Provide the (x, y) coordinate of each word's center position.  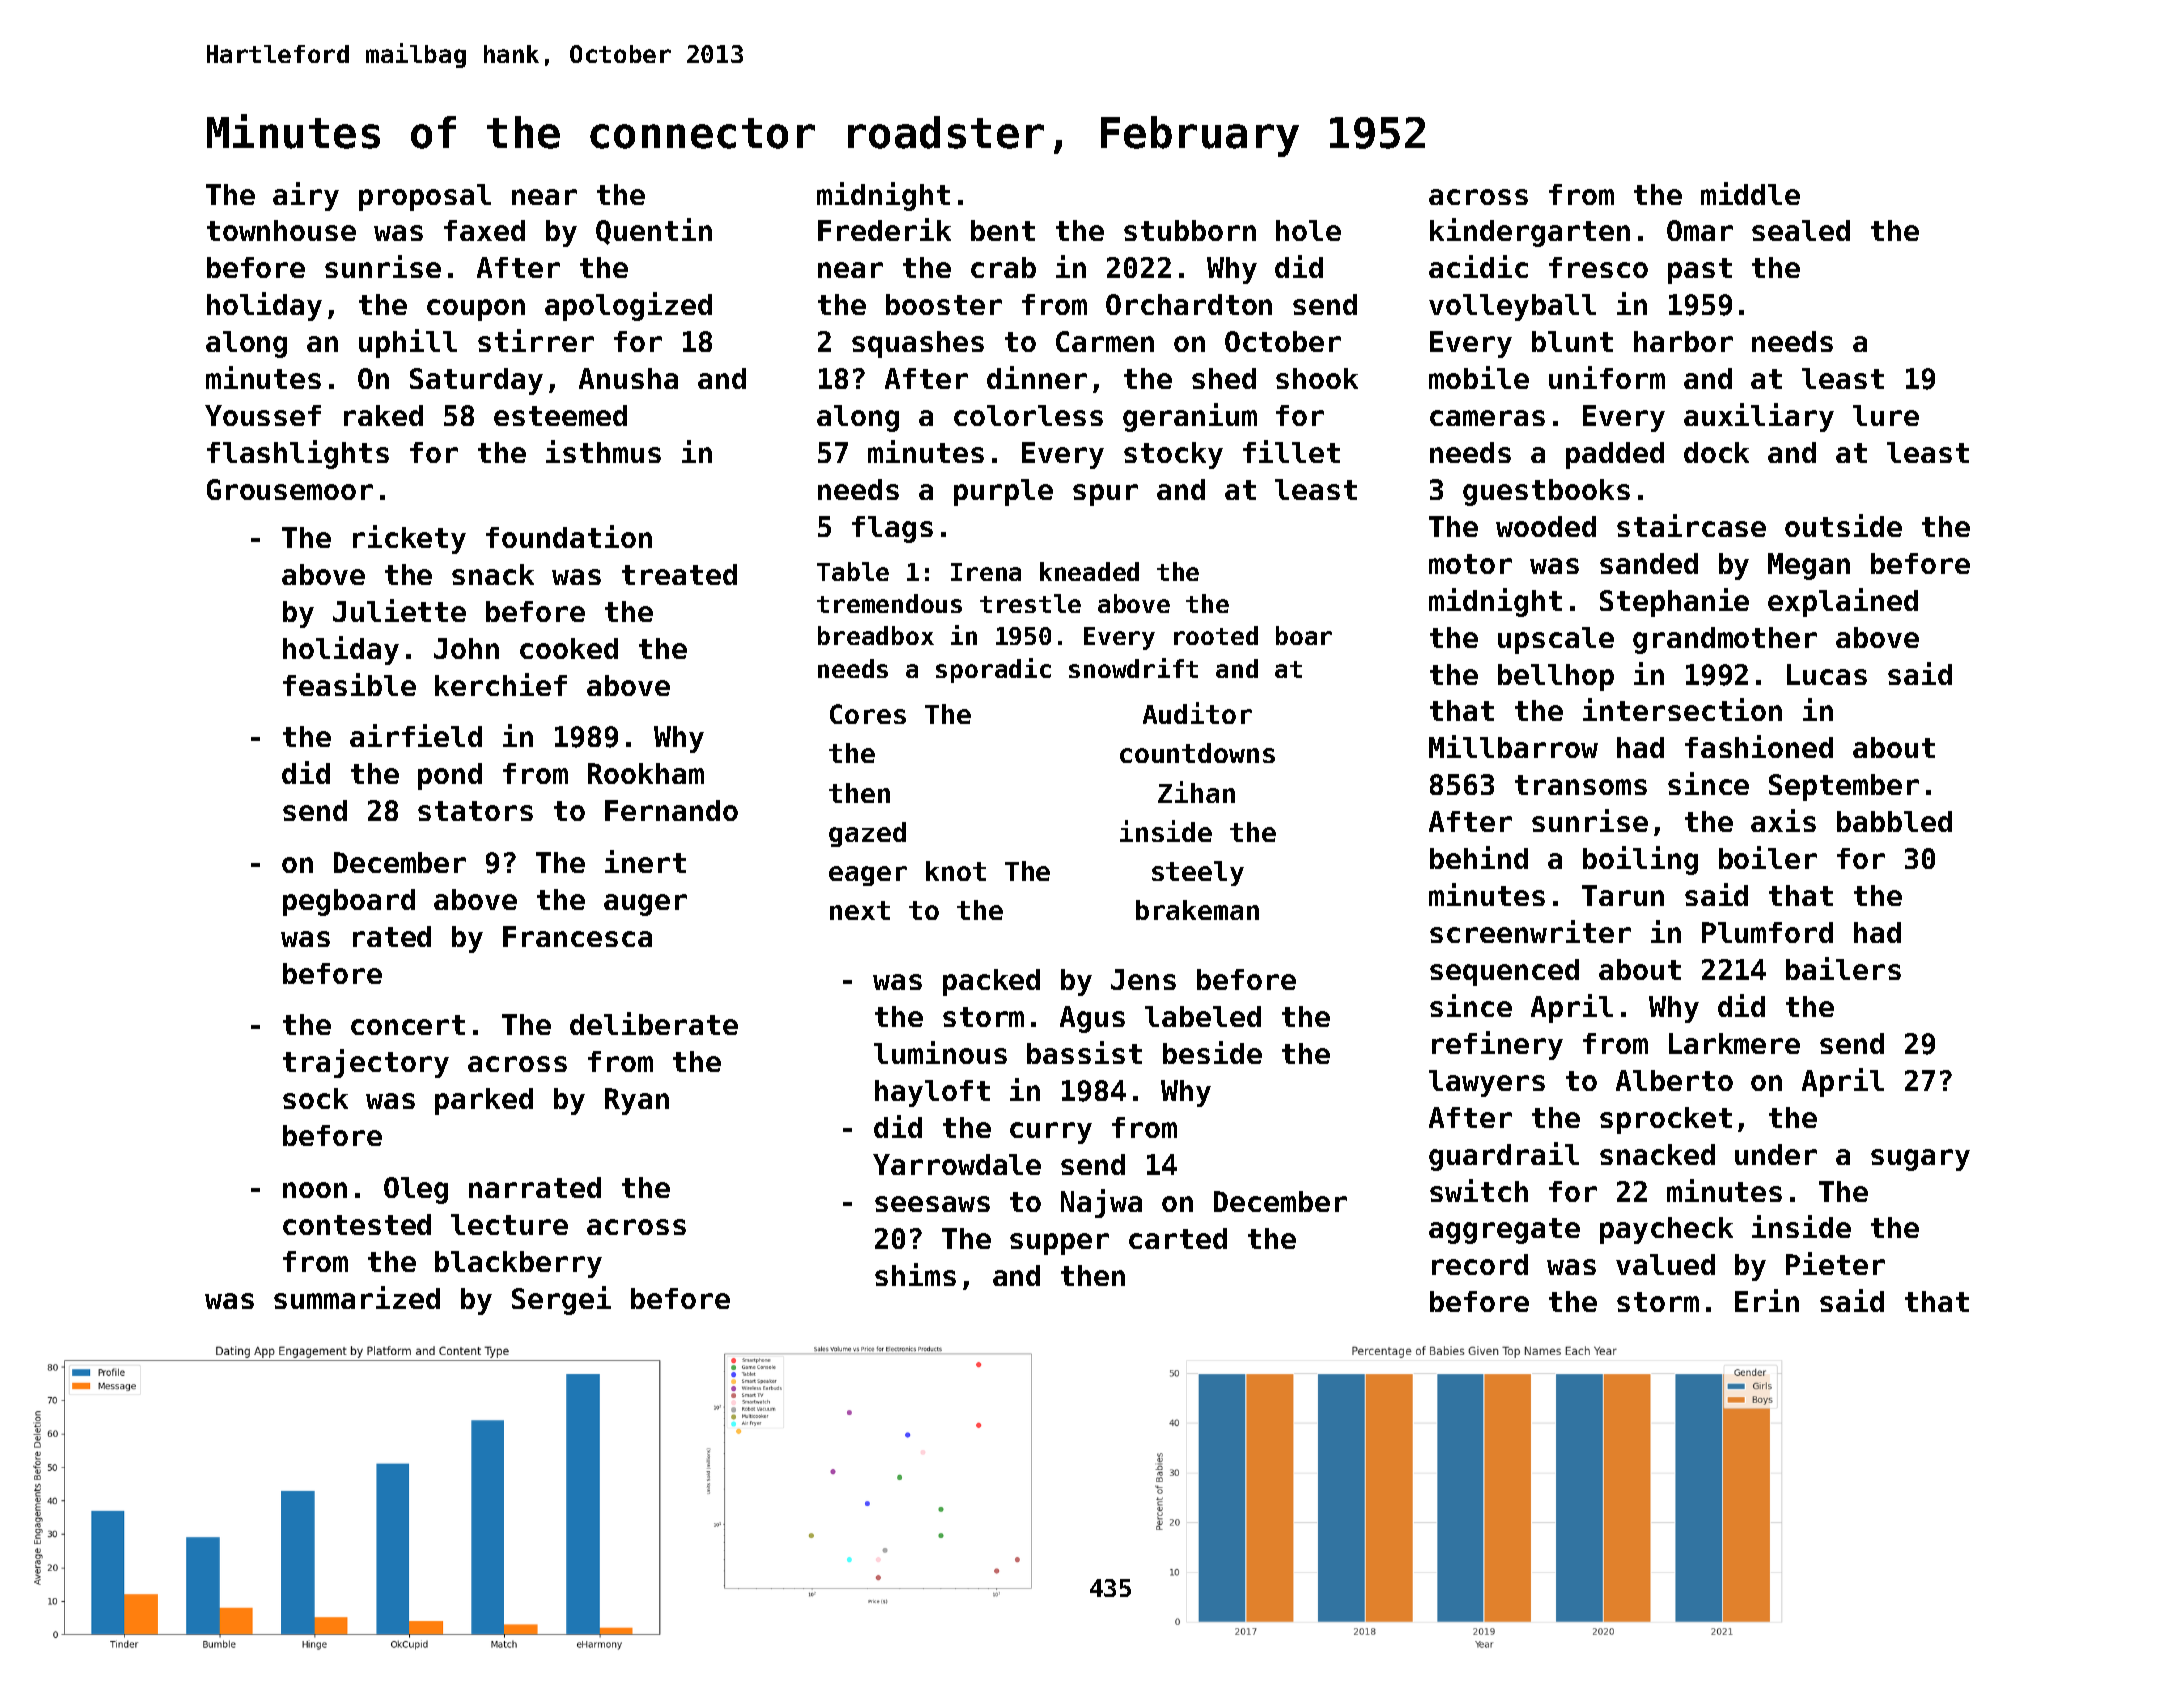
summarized (357, 1297)
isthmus (603, 451)
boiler (1768, 857)
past (1700, 271)
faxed (484, 230)
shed (1224, 378)
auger (645, 905)
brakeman (1197, 910)
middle (1750, 193)
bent (1003, 230)
